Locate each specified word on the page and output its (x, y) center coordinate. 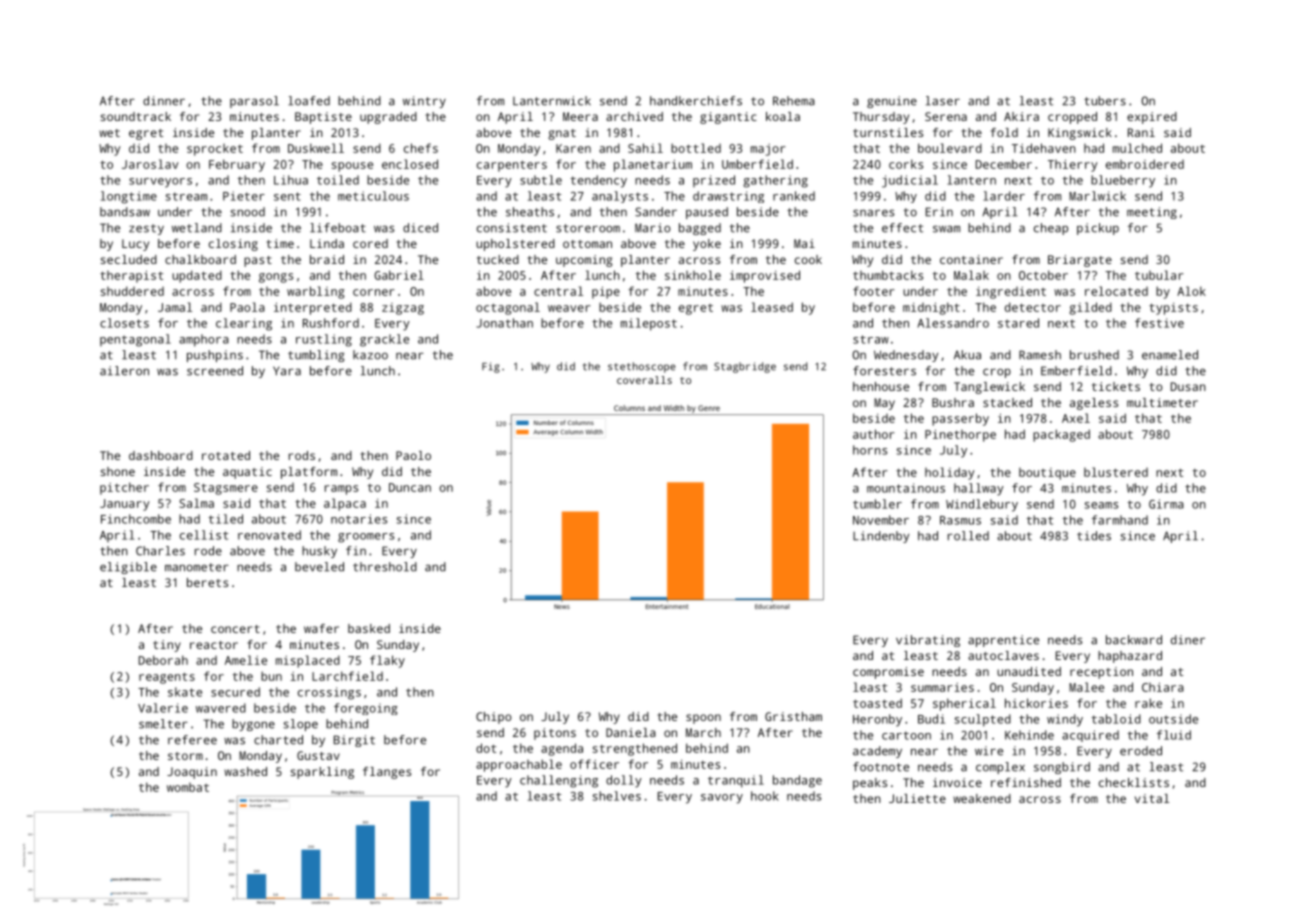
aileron (124, 371)
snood (247, 212)
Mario (652, 228)
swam (946, 229)
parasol (254, 102)
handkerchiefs (696, 101)
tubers (1105, 101)
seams (1101, 505)
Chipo (493, 718)
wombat (188, 787)
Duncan (410, 487)
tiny (167, 646)
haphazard (1130, 657)
